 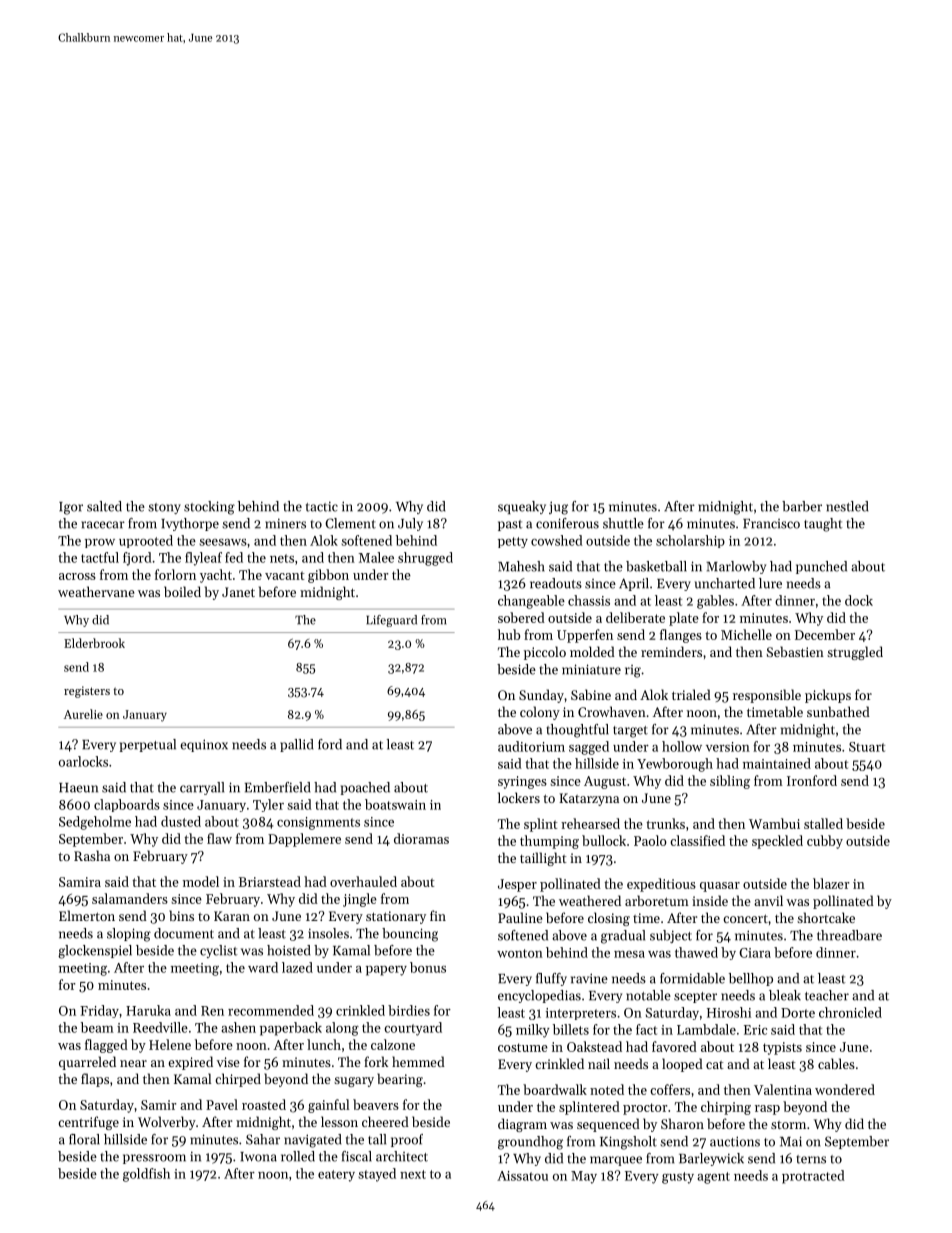 What do you see at coordinates (859, 600) in the screenshot?
I see `dock` at bounding box center [859, 600].
